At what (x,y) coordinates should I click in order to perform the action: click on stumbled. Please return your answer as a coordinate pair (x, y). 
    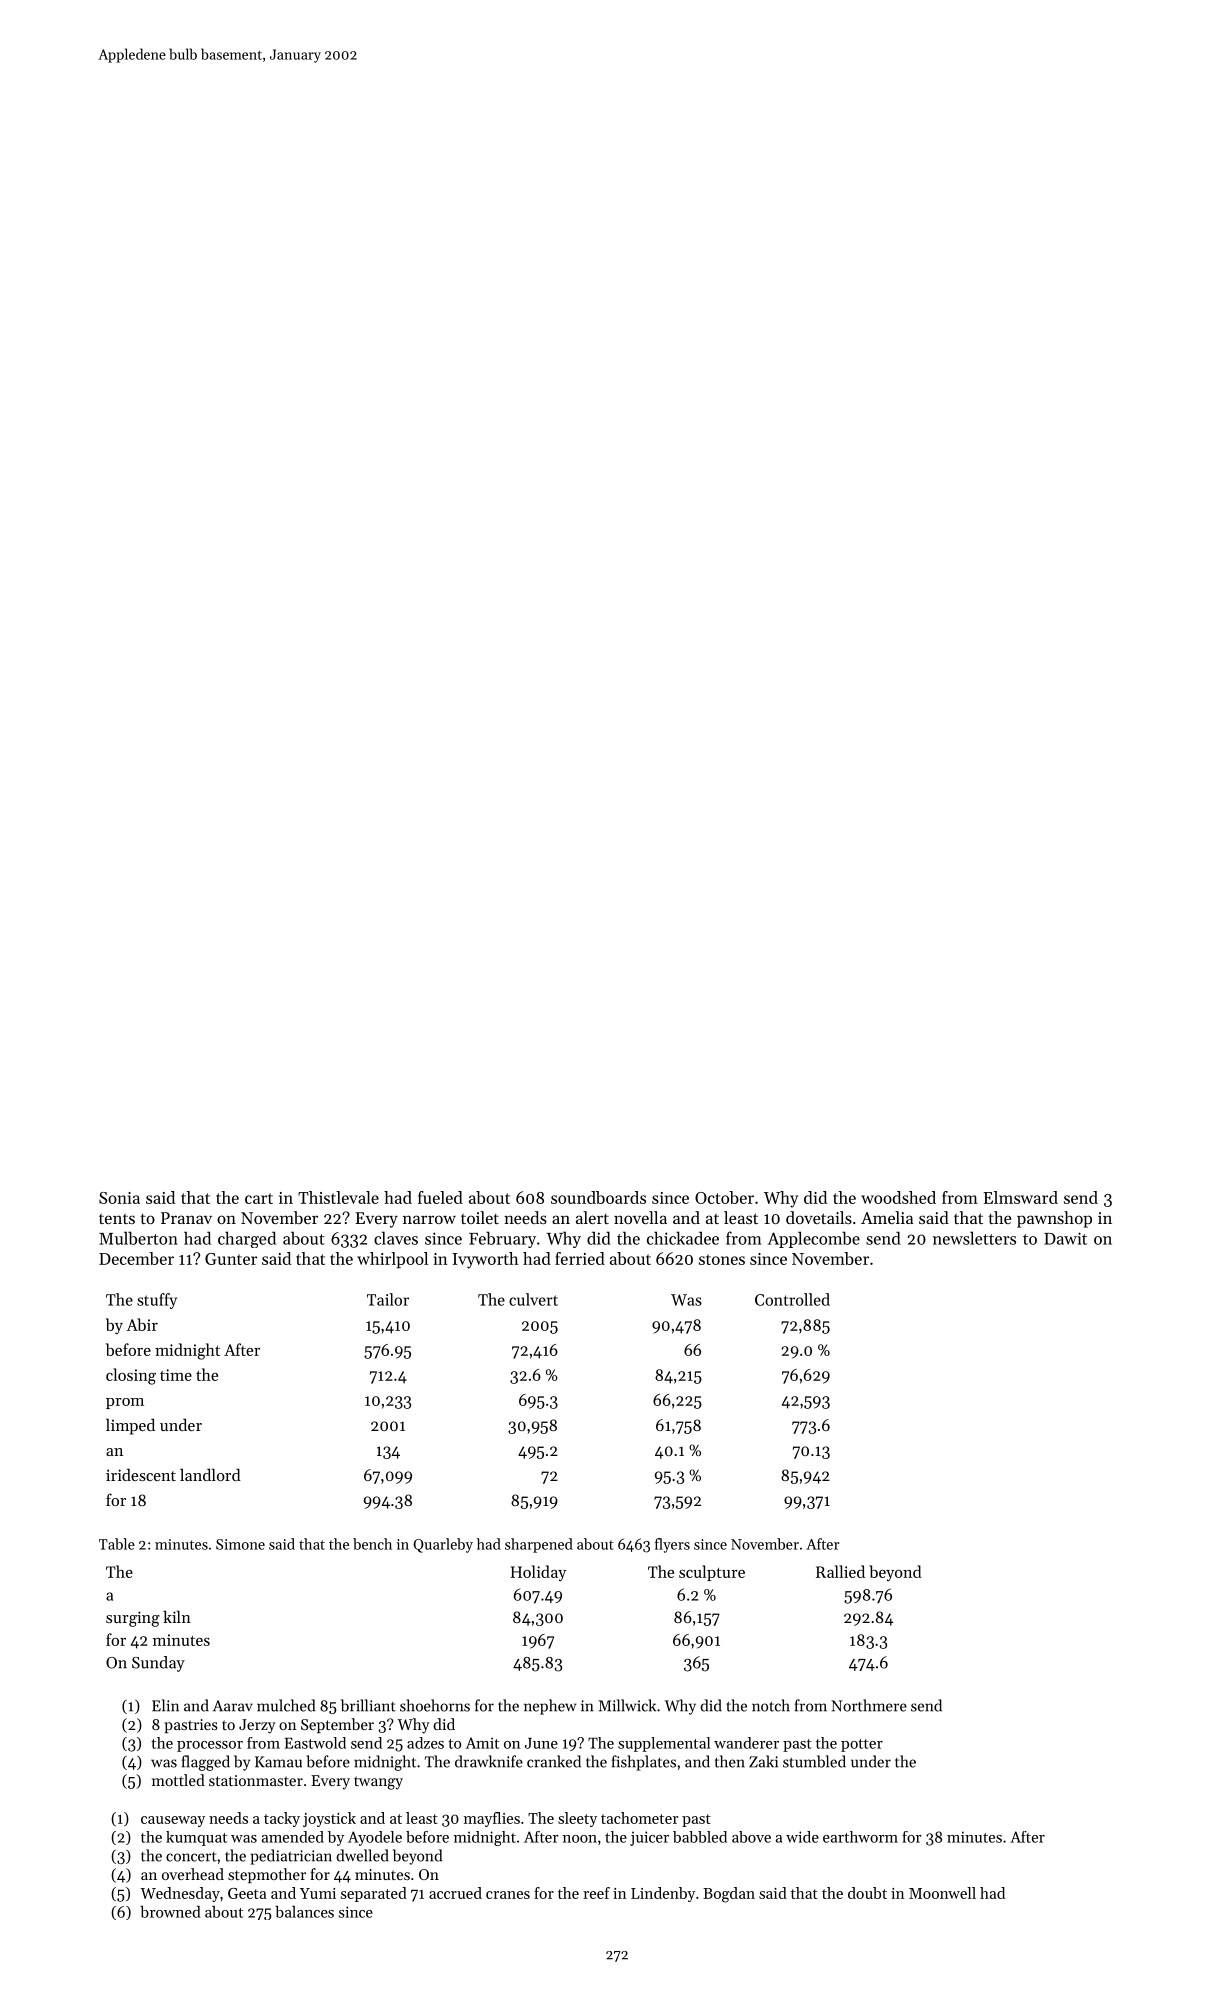
    Looking at the image, I should click on (814, 1761).
